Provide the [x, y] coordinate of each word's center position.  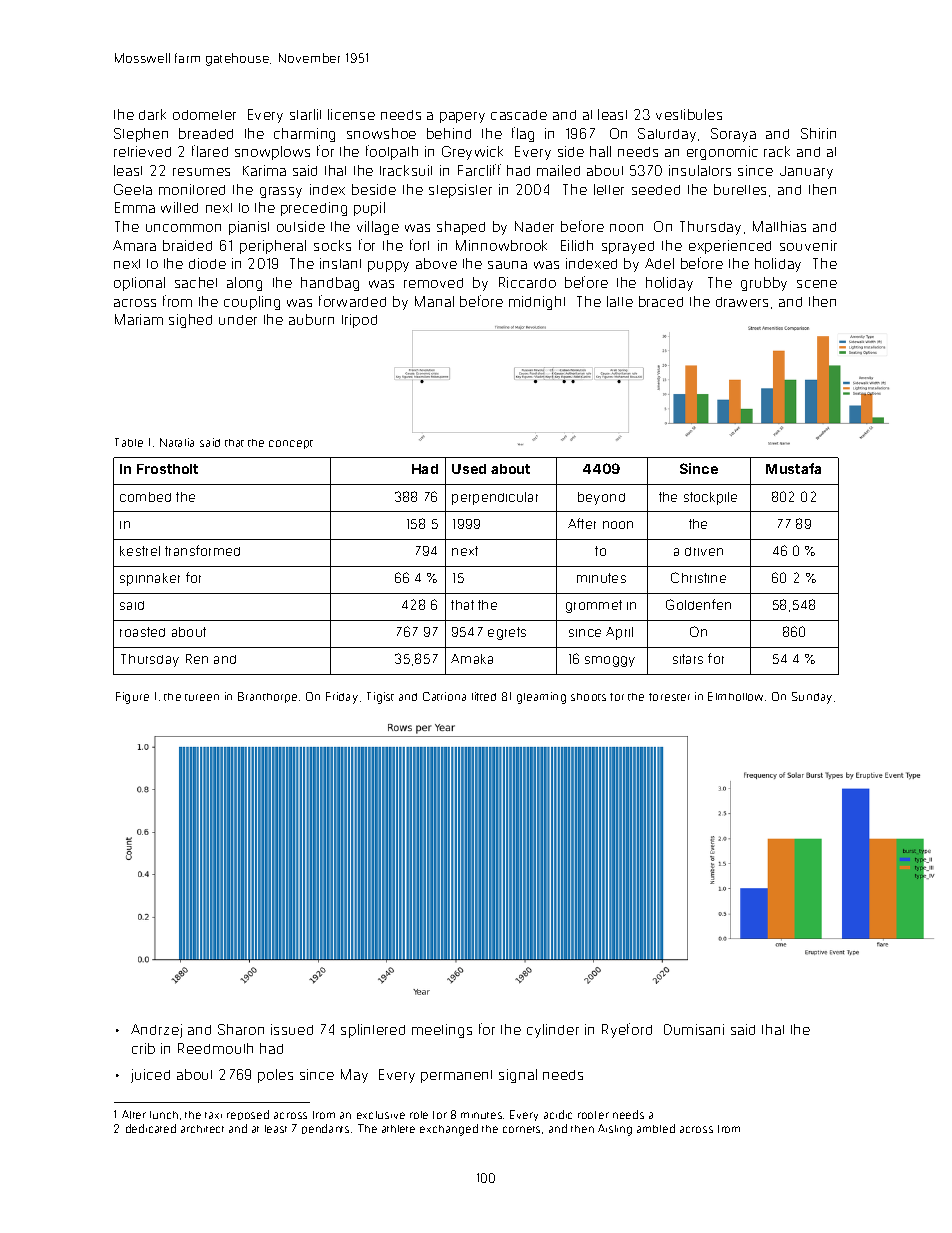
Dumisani [694, 1029]
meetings [442, 1031]
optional [139, 284]
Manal [434, 301]
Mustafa [793, 468]
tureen [202, 697]
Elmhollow [735, 696]
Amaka [472, 659]
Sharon [241, 1029]
